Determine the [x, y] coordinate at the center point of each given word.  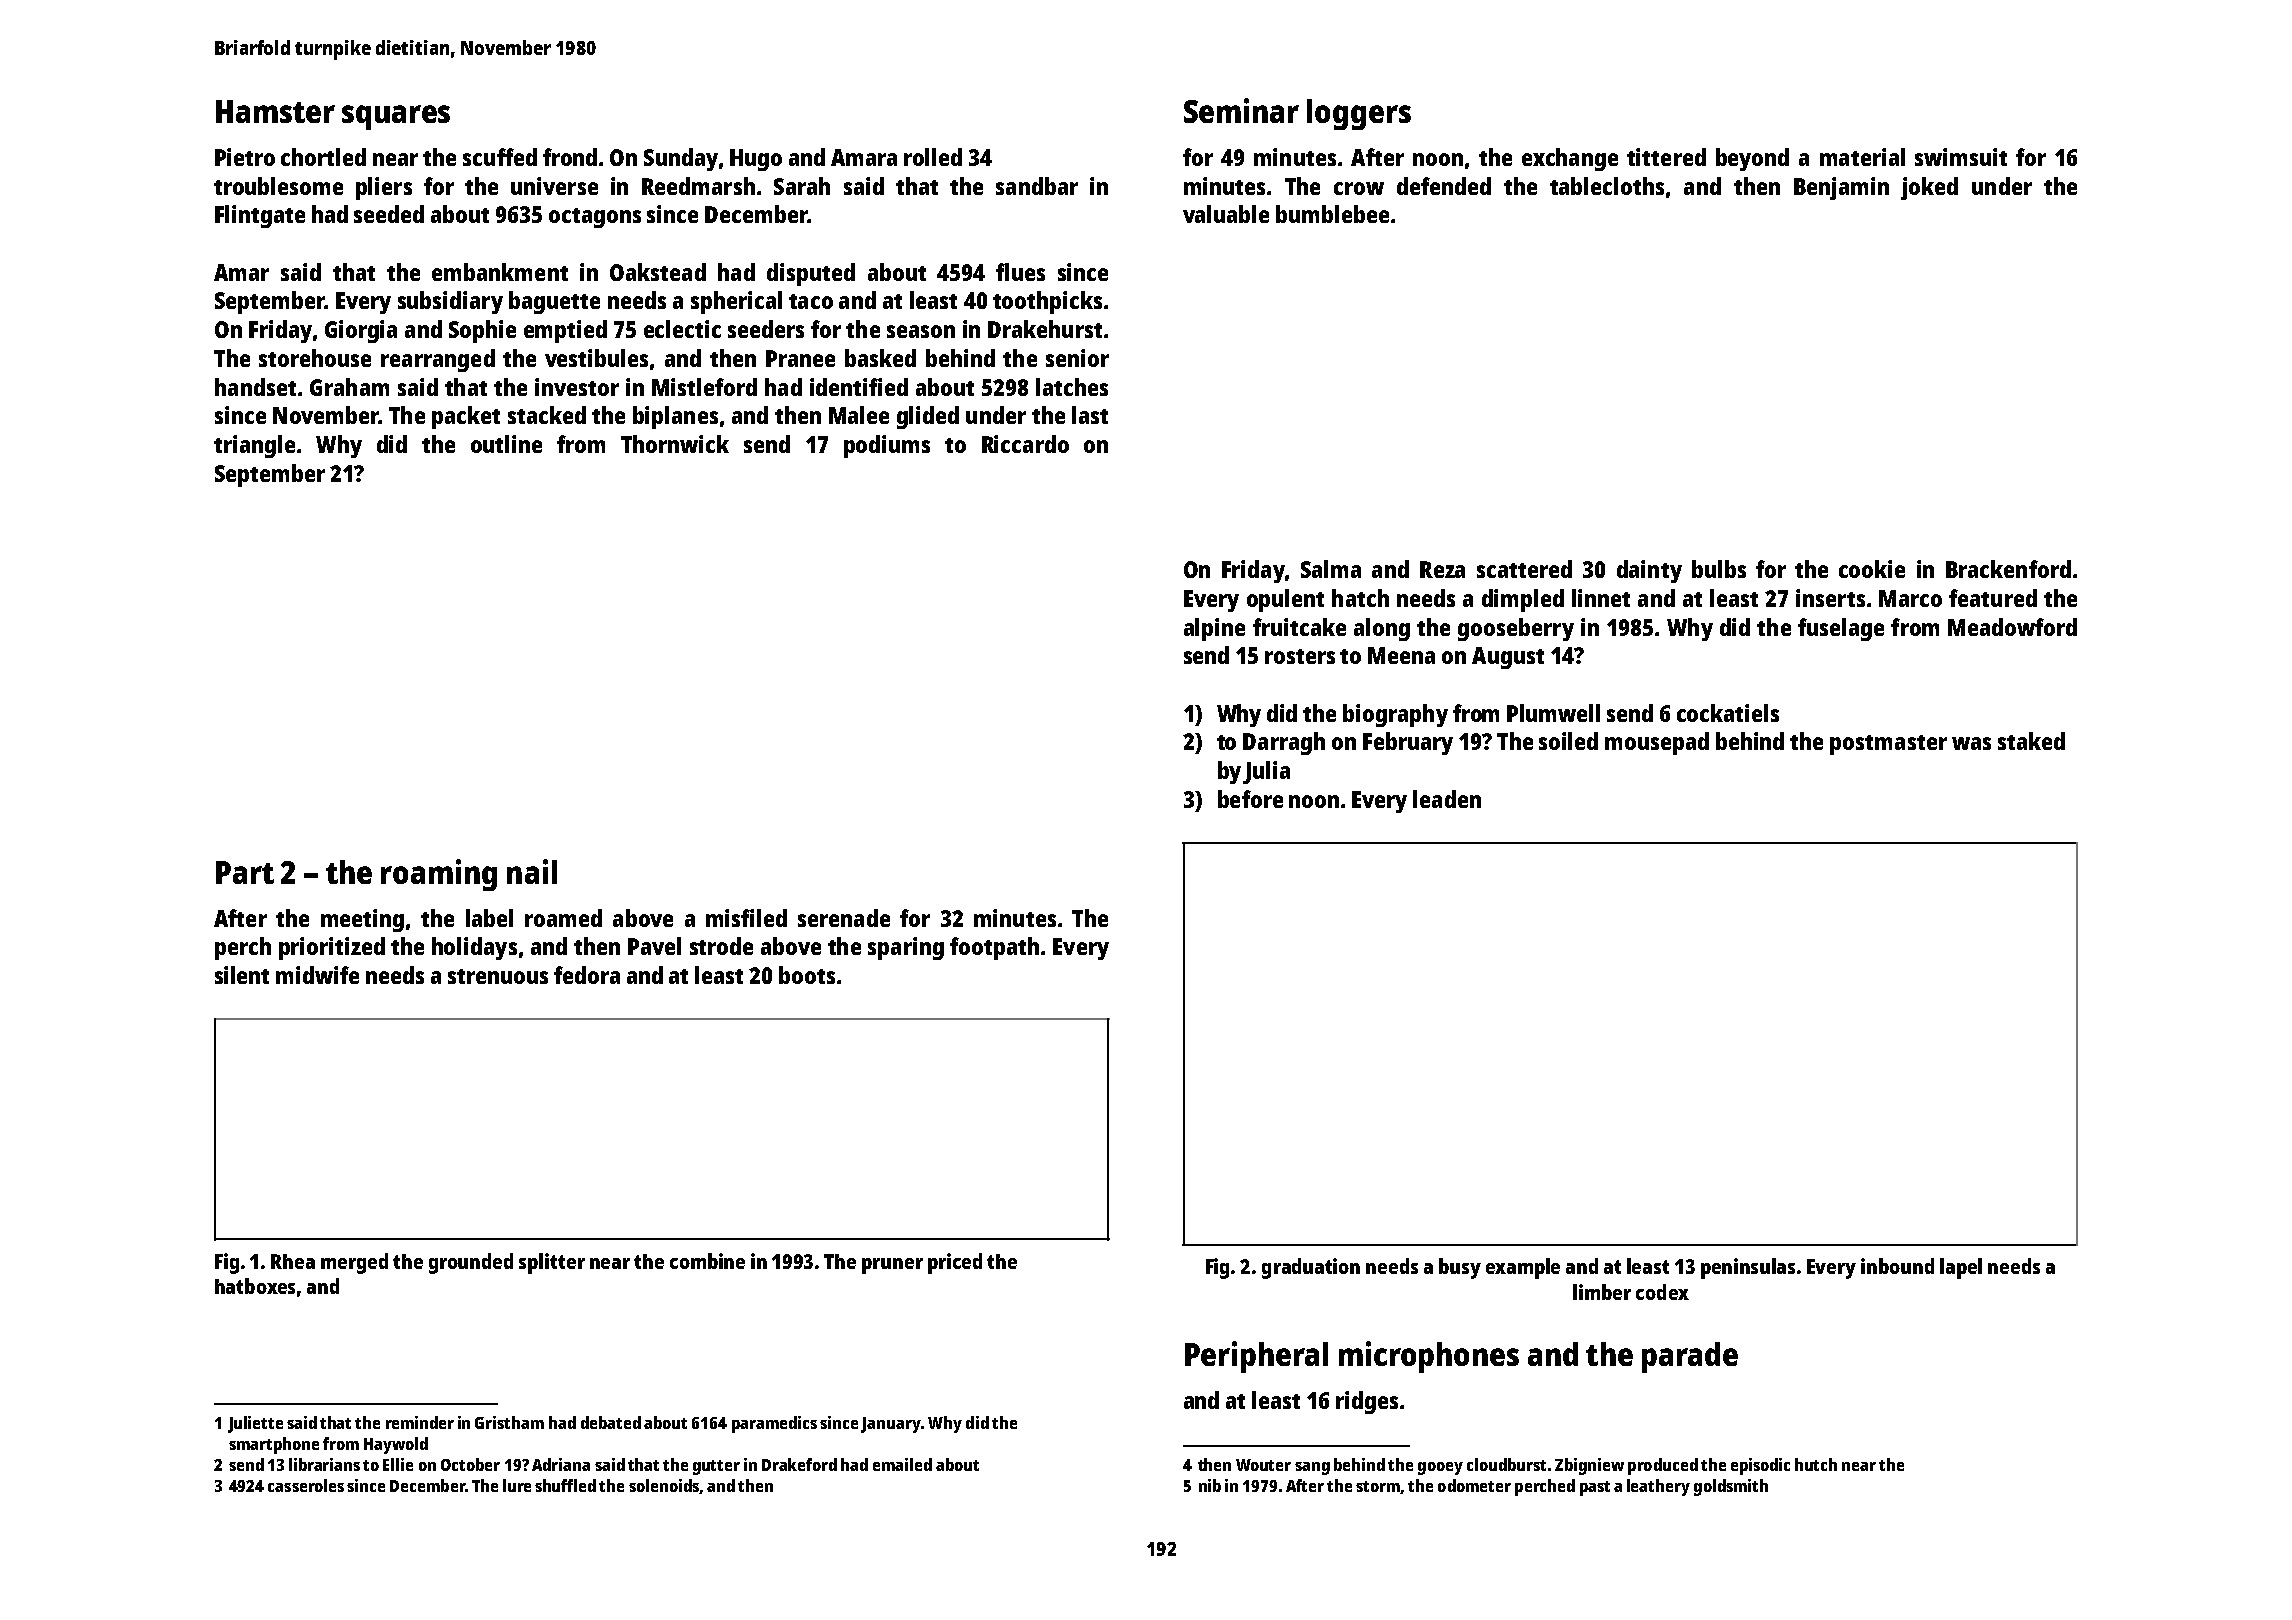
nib [1210, 1485]
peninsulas [1748, 1268]
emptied [565, 331]
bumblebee [1332, 214]
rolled [933, 157]
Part [245, 872]
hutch [1816, 1464]
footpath [994, 948]
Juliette [255, 1424]
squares [396, 117]
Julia [1266, 772]
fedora [587, 975]
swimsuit [1961, 157]
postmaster [1888, 745]
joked [1929, 188]
